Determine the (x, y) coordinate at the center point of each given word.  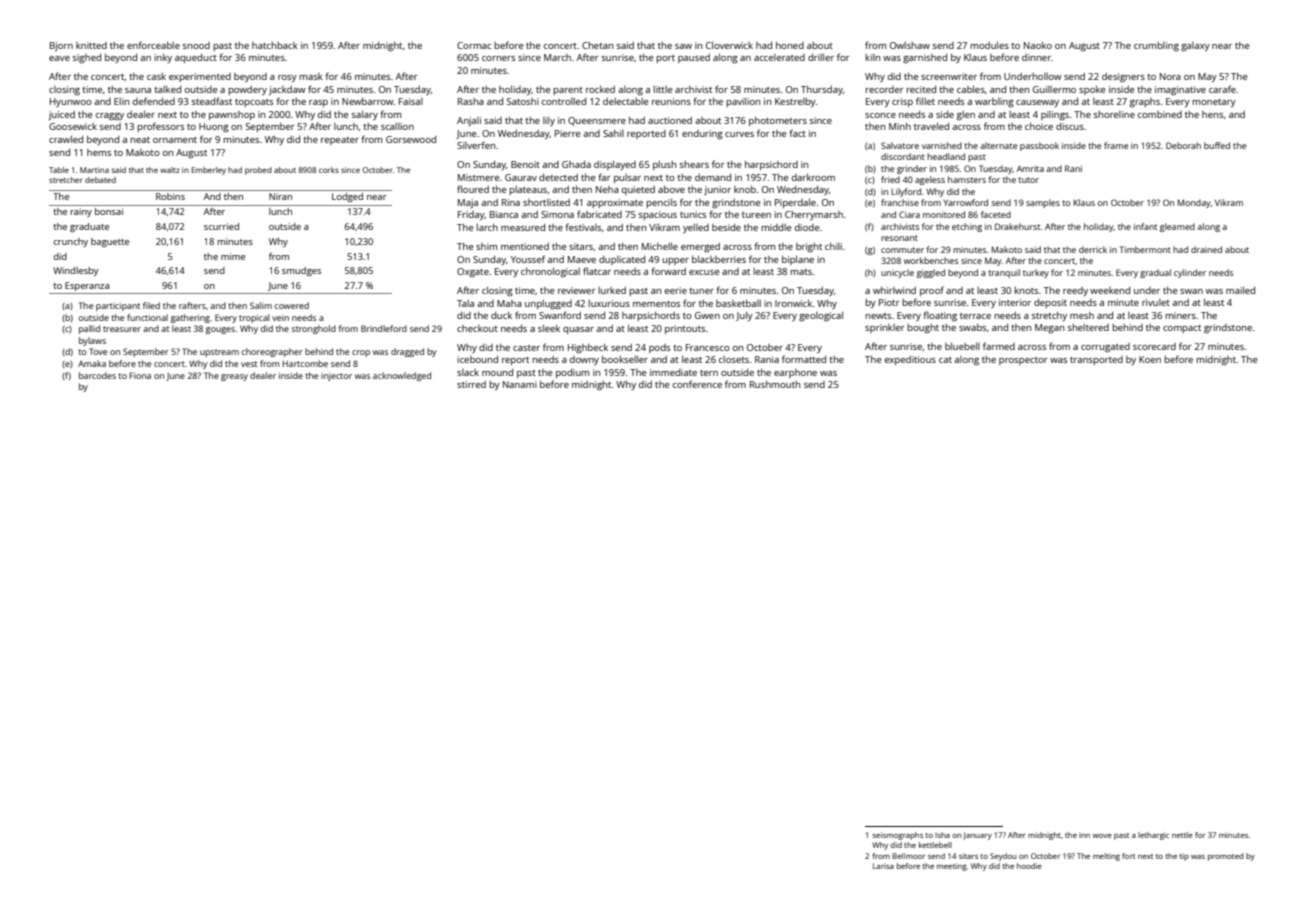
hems (99, 152)
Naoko (1038, 45)
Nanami (520, 384)
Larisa (883, 866)
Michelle (660, 246)
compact (1182, 329)
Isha (942, 835)
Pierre (567, 133)
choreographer (272, 352)
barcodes (97, 375)
